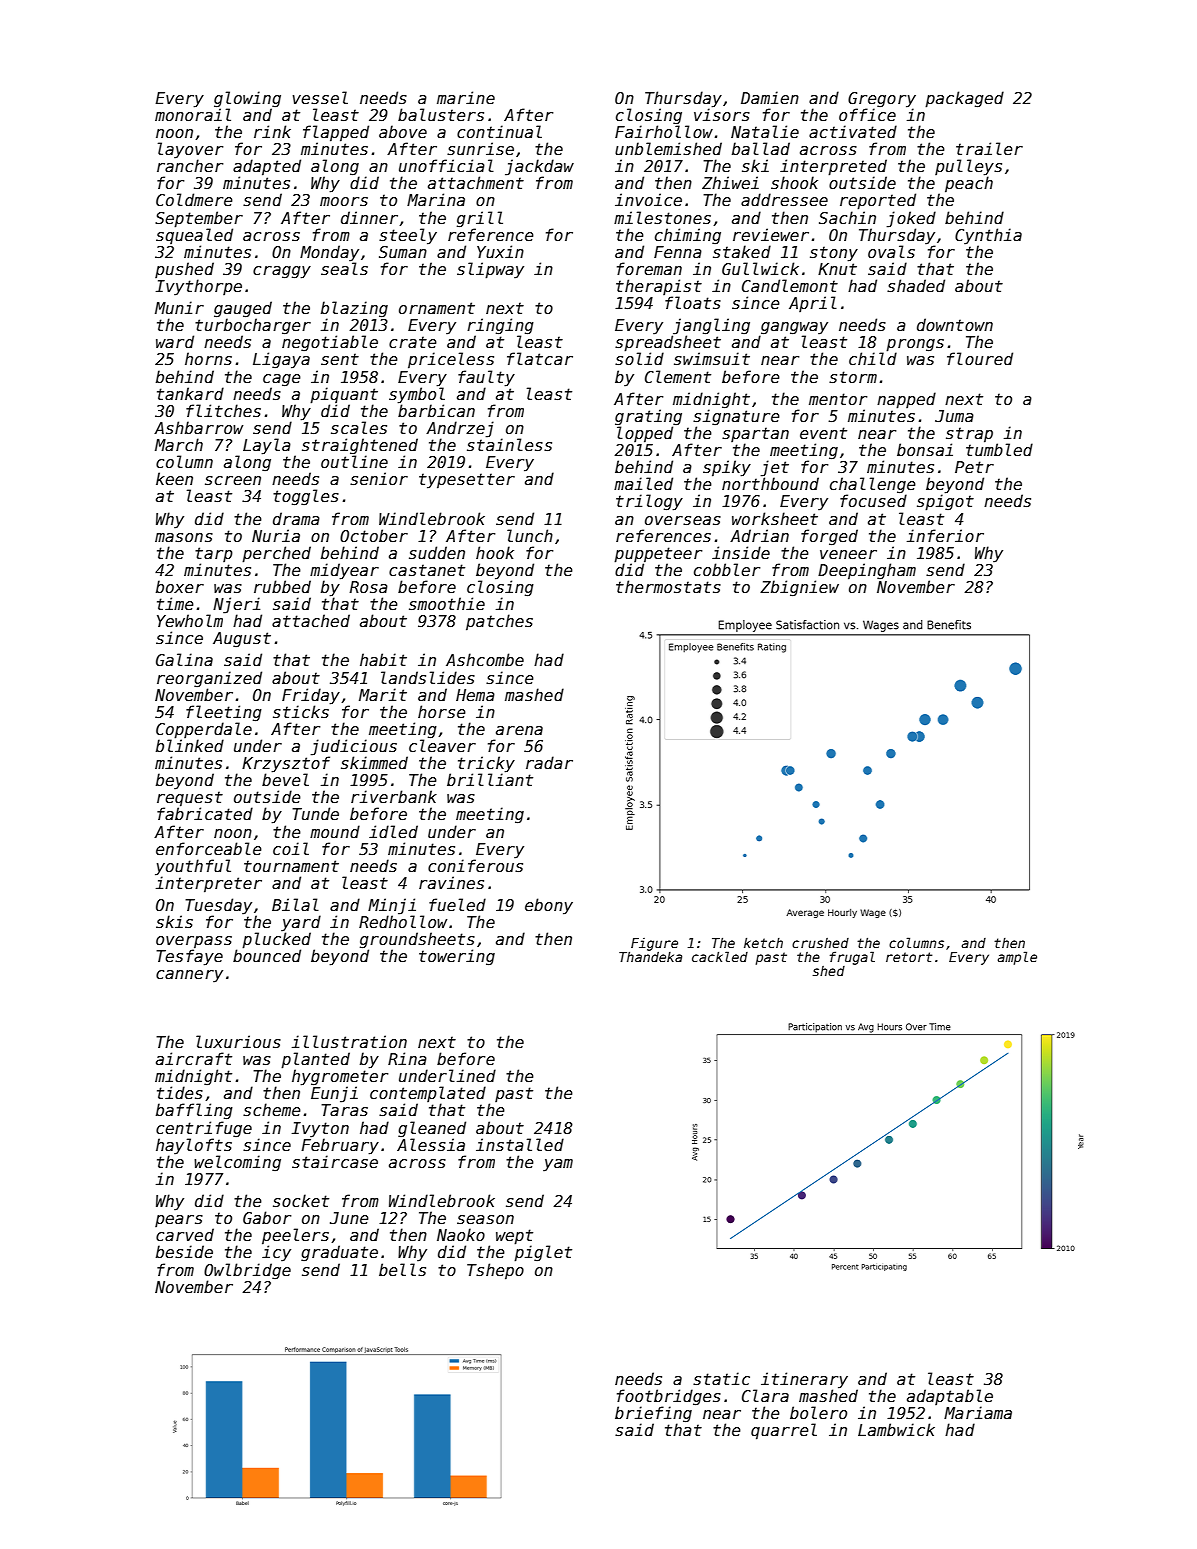 The image size is (1197, 1549). What do you see at coordinates (1017, 958) in the image?
I see `ample` at bounding box center [1017, 958].
